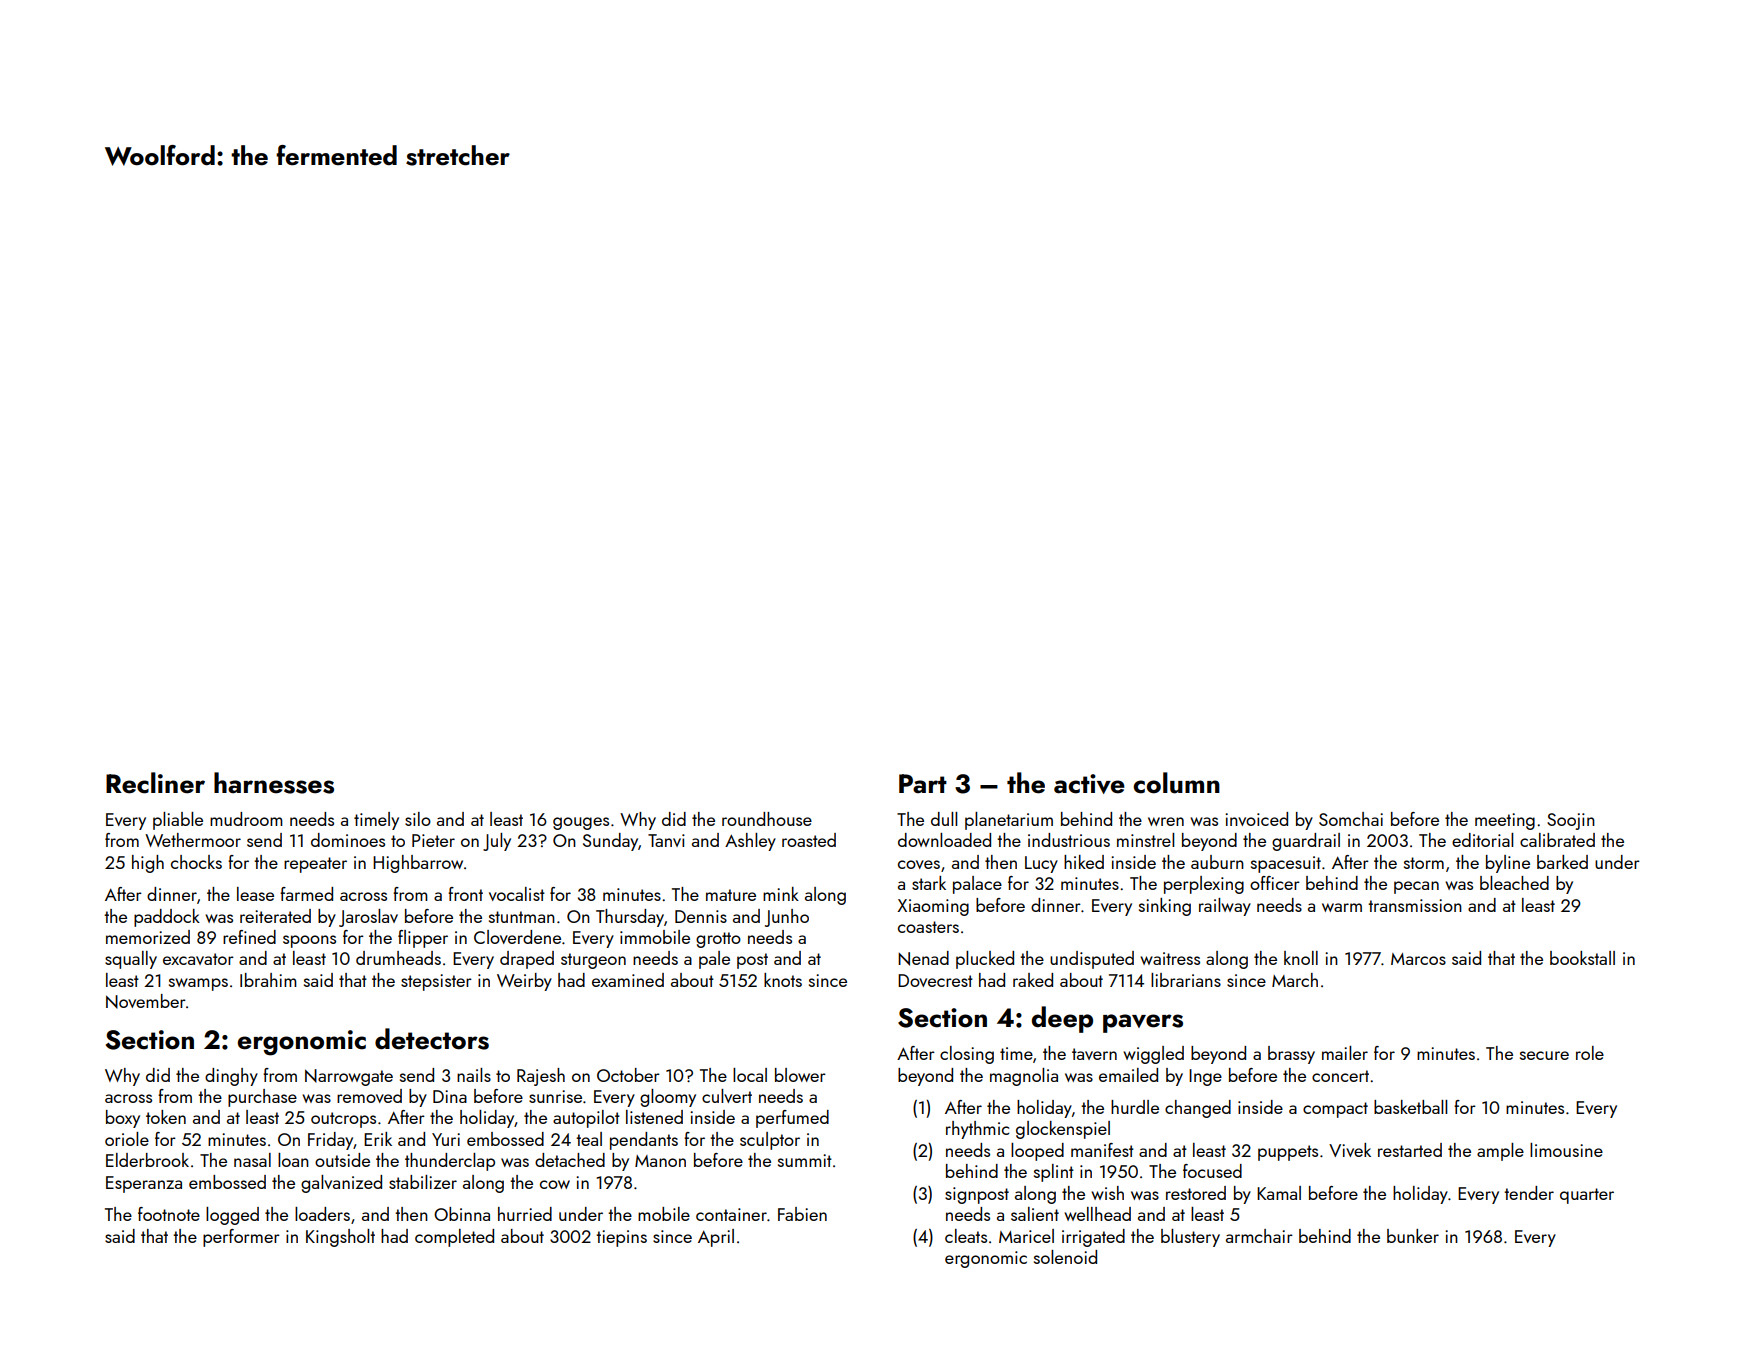  What do you see at coordinates (146, 1001) in the image?
I see `November` at bounding box center [146, 1001].
